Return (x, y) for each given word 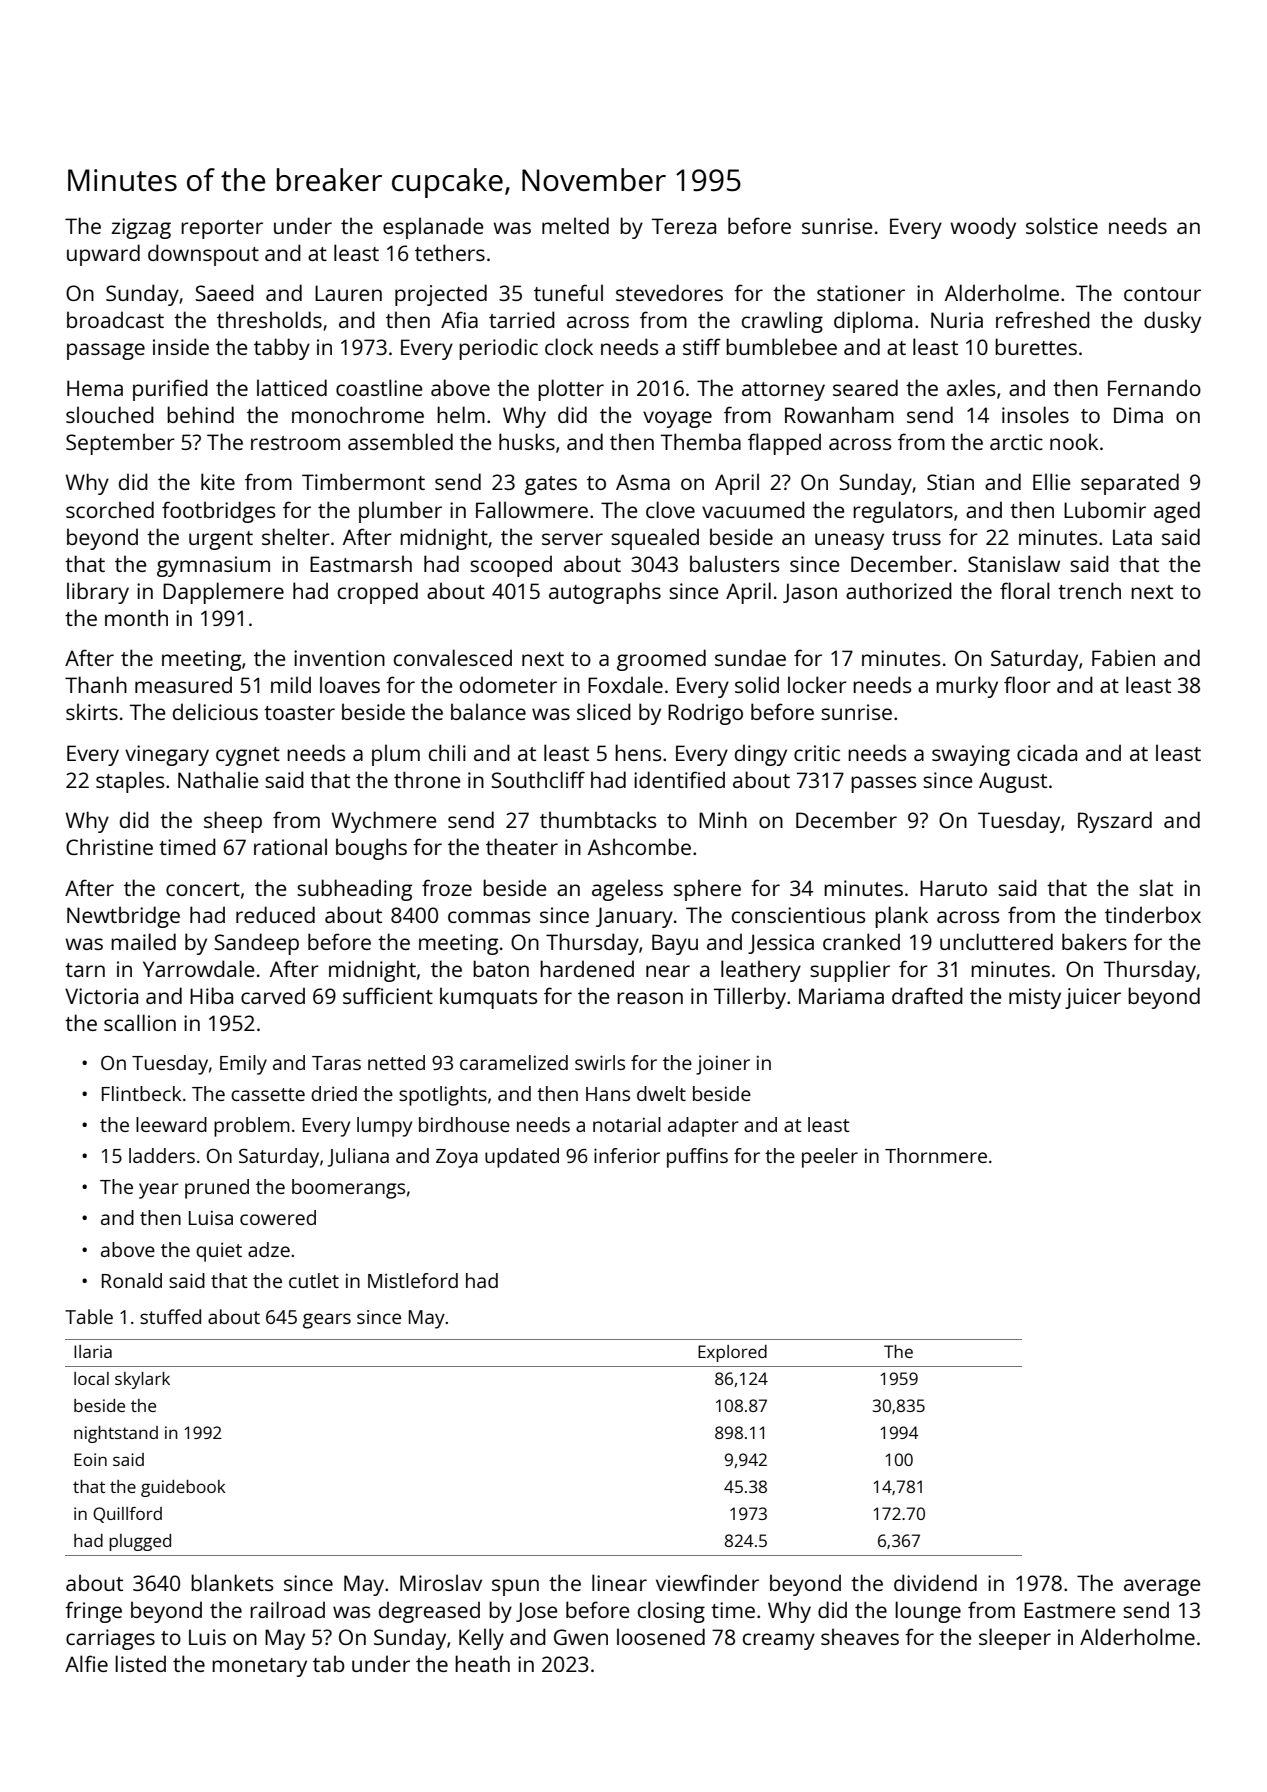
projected (441, 295)
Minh (723, 819)
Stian (950, 482)
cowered (278, 1217)
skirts (92, 711)
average (1162, 1587)
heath (482, 1663)
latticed (292, 387)
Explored (732, 1353)
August (1013, 782)
